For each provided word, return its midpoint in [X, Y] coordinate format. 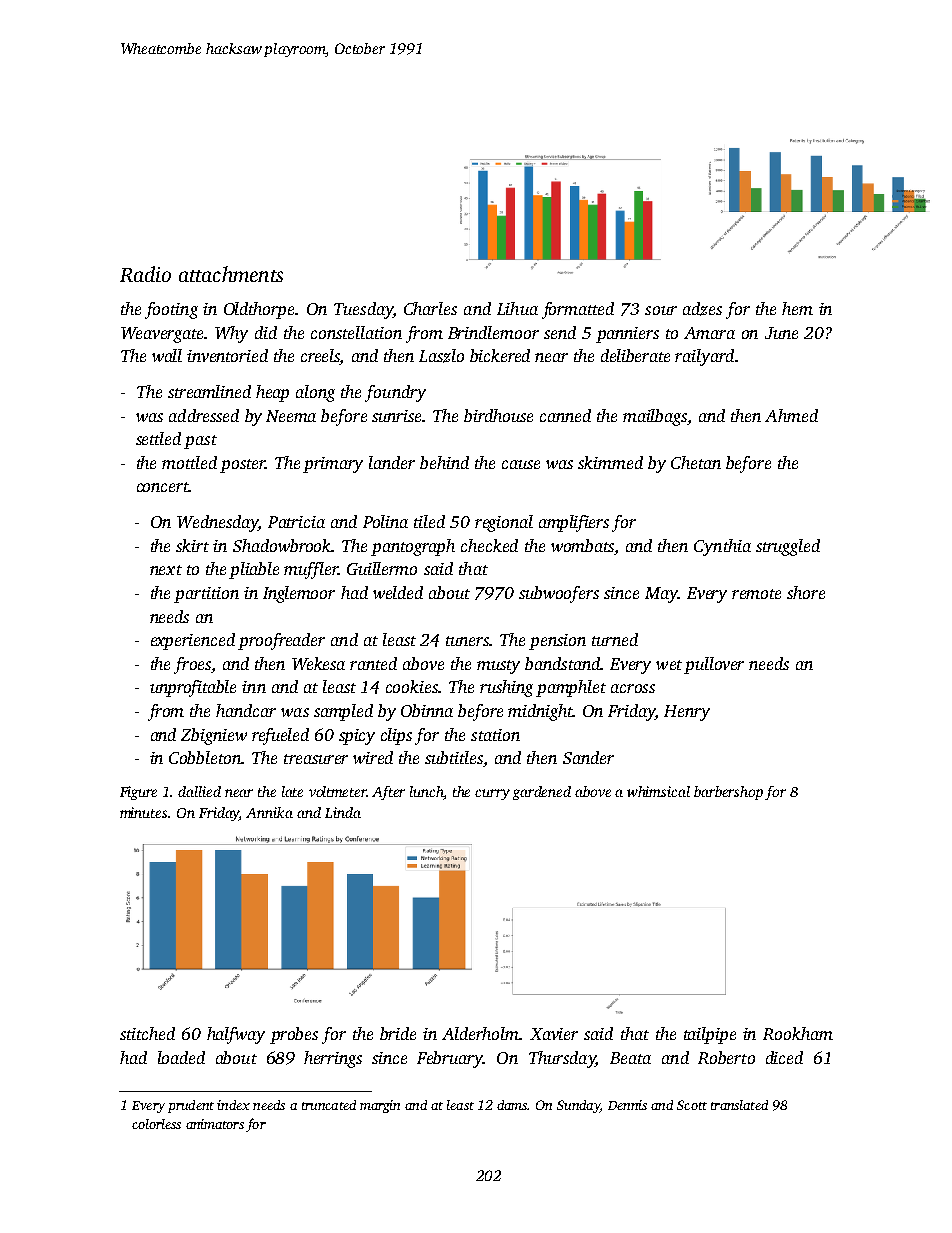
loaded [181, 1057]
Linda [343, 812]
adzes [702, 309]
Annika [269, 812]
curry [492, 794]
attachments [231, 274]
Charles [430, 308]
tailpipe [710, 1035]
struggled [788, 547]
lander [392, 462]
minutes [143, 812]
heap [272, 393]
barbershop [728, 793]
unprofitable [193, 688]
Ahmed [791, 415]
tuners [467, 641]
